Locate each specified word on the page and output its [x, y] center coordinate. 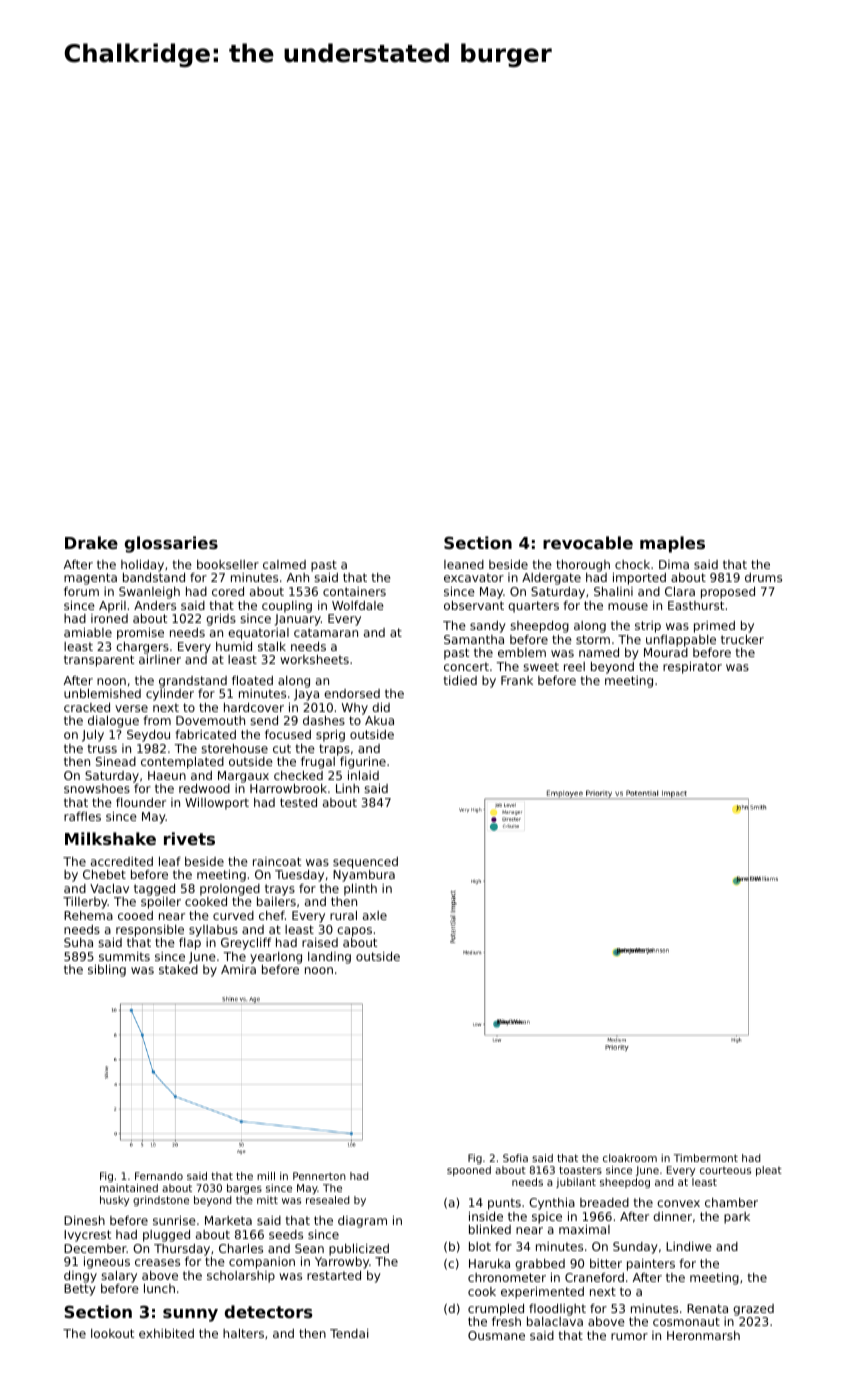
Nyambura [364, 876]
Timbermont [706, 1158]
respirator [692, 668]
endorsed [352, 693]
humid [234, 646]
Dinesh [84, 1220]
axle [375, 915]
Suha [78, 942]
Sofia [515, 1158]
